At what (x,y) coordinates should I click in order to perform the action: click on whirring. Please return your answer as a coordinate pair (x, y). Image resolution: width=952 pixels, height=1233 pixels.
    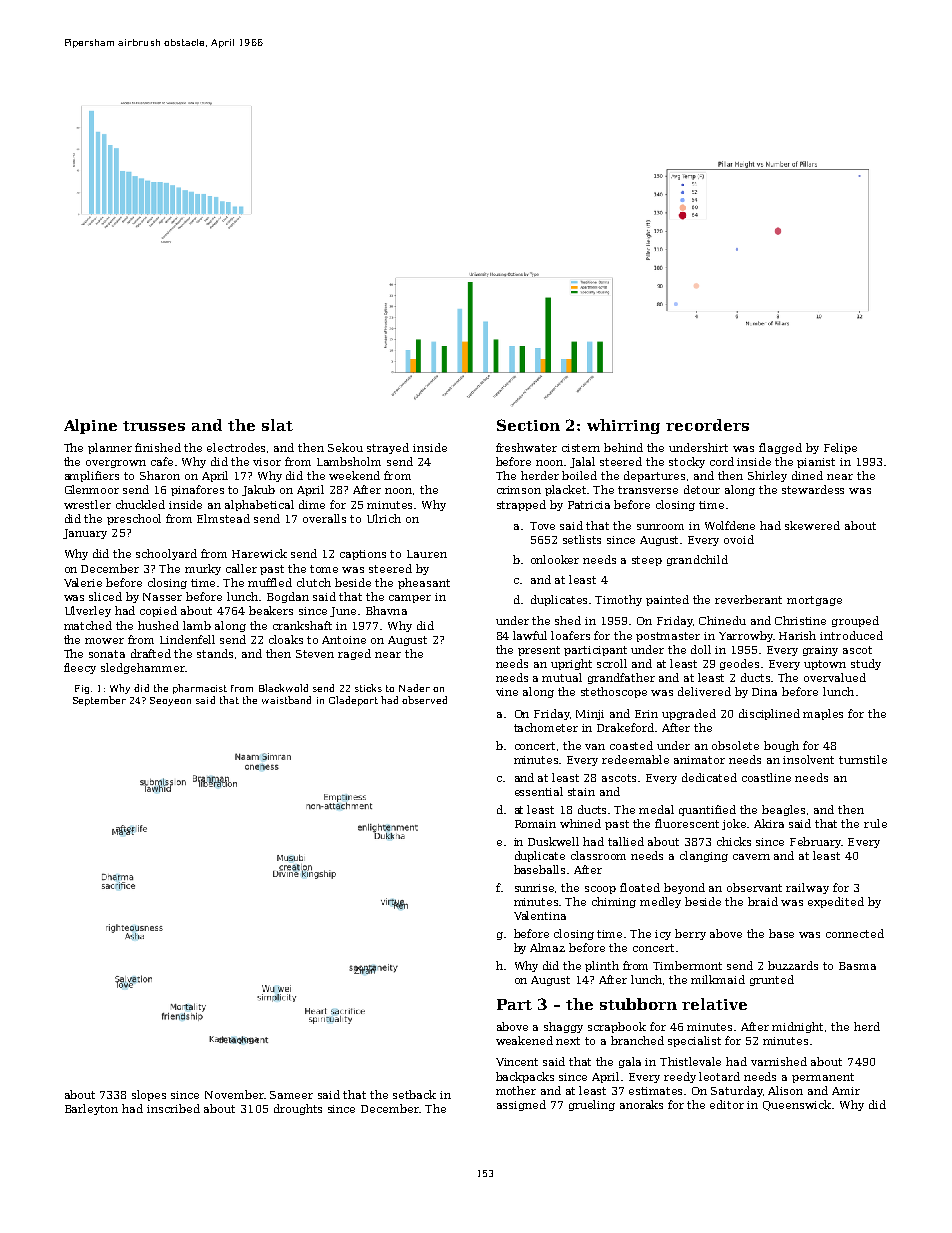
    Looking at the image, I should click on (623, 426).
